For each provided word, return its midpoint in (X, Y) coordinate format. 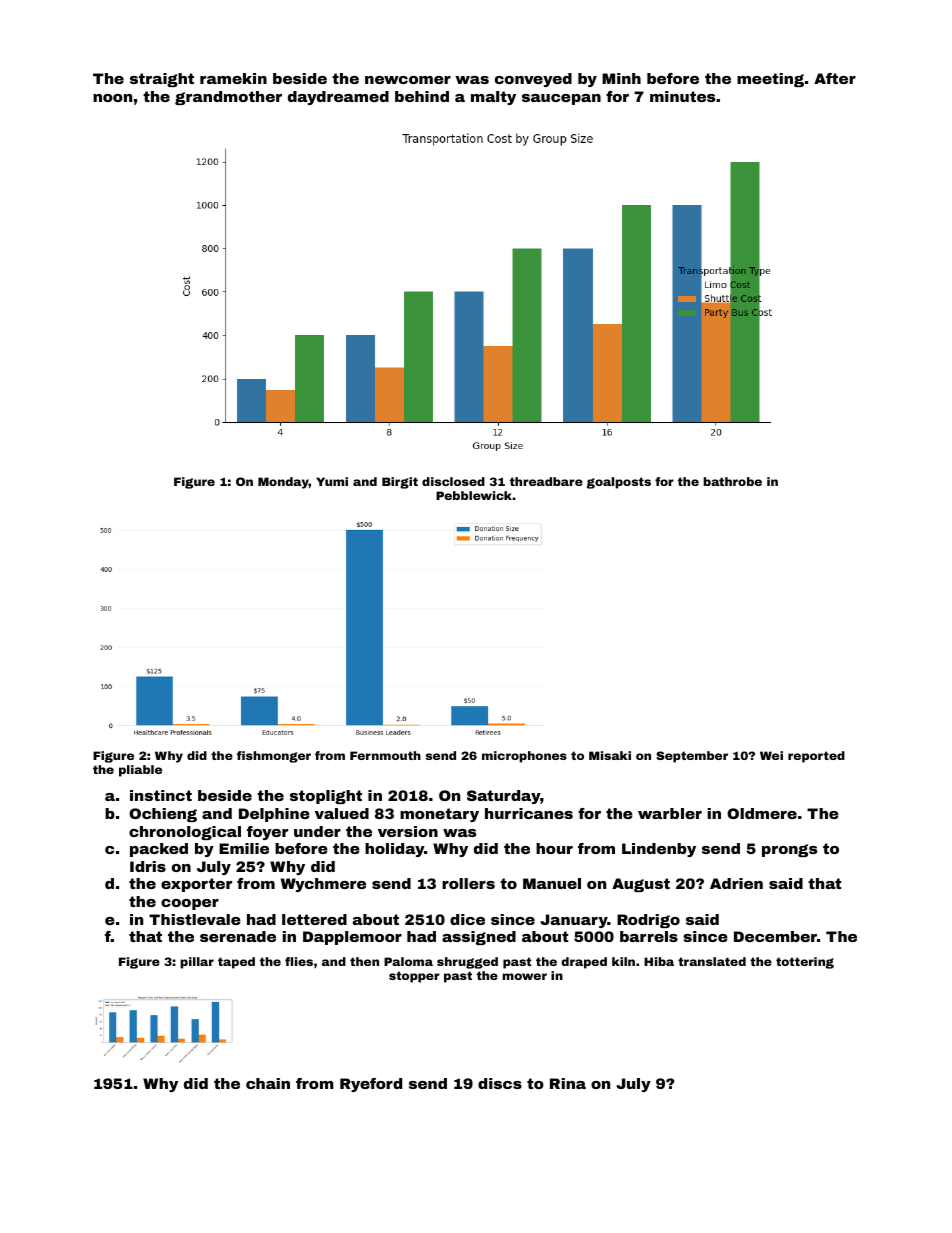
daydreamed (338, 98)
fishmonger (274, 757)
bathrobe (732, 481)
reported (816, 757)
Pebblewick (474, 495)
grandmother (228, 98)
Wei (771, 755)
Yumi (332, 481)
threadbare (546, 481)
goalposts (619, 483)
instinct (161, 795)
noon (112, 98)
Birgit (400, 483)
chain (268, 1083)
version (408, 831)
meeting (770, 80)
